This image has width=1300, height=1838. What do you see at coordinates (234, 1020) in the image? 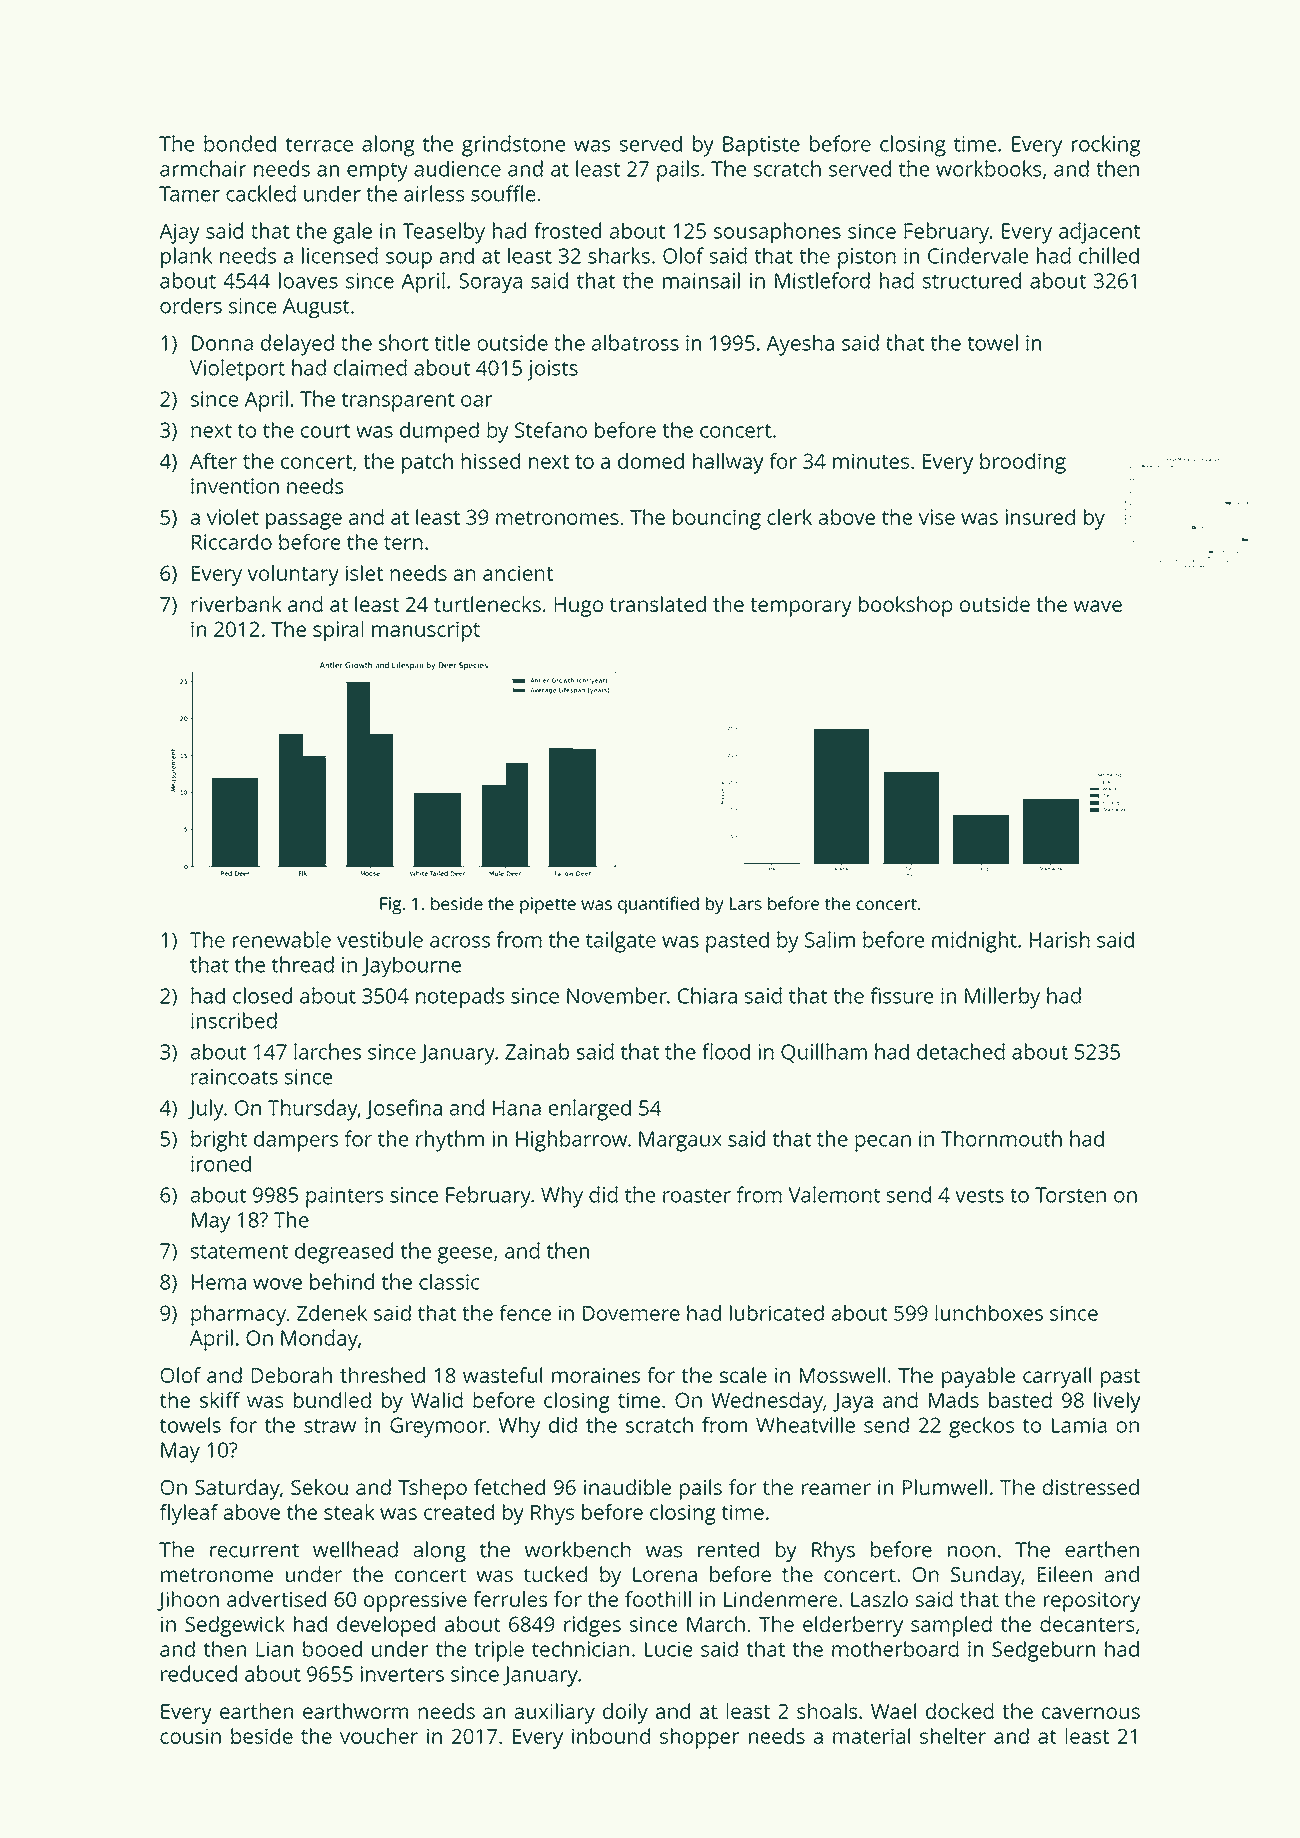
I see `inscribed` at bounding box center [234, 1020].
